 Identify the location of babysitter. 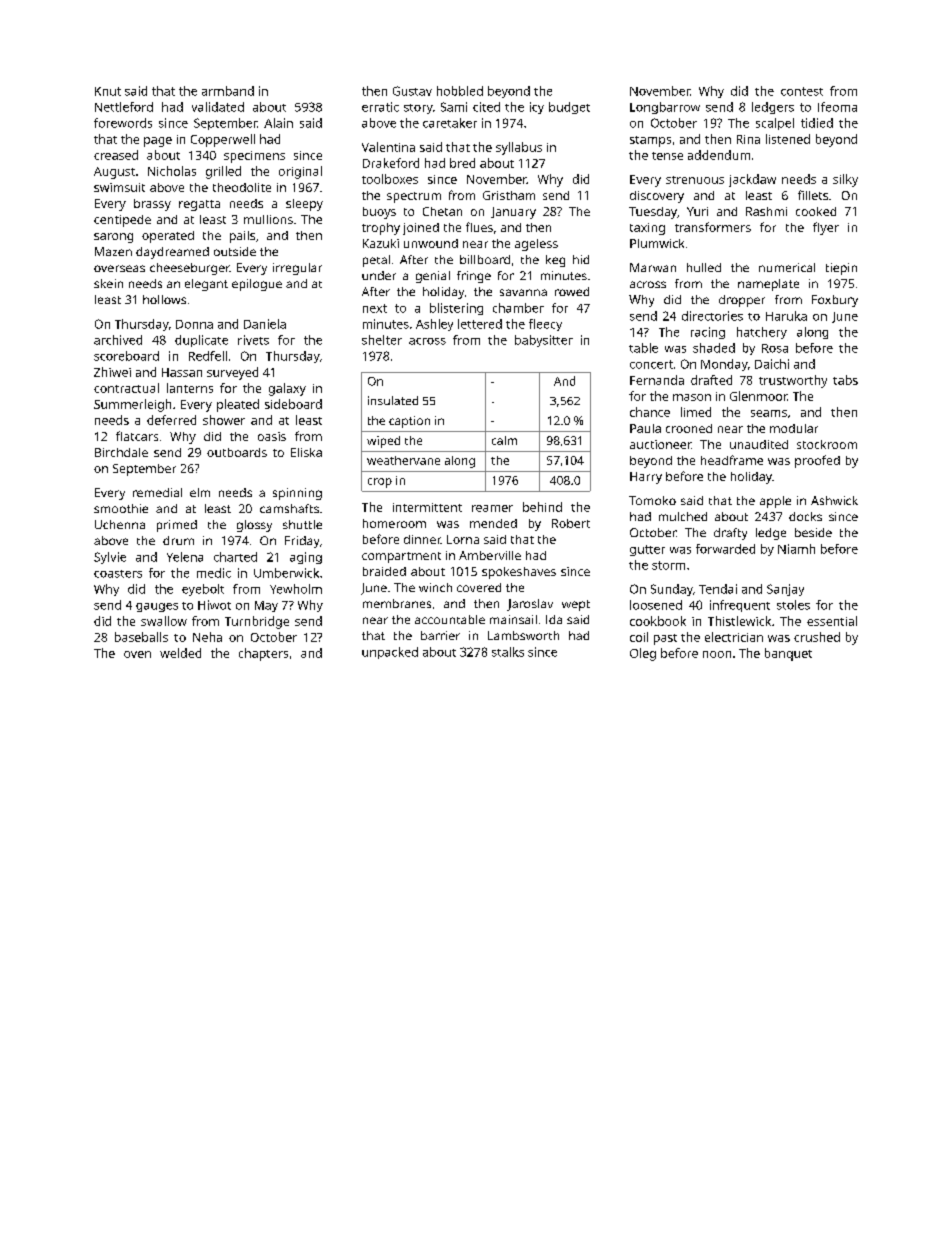
(544, 341).
